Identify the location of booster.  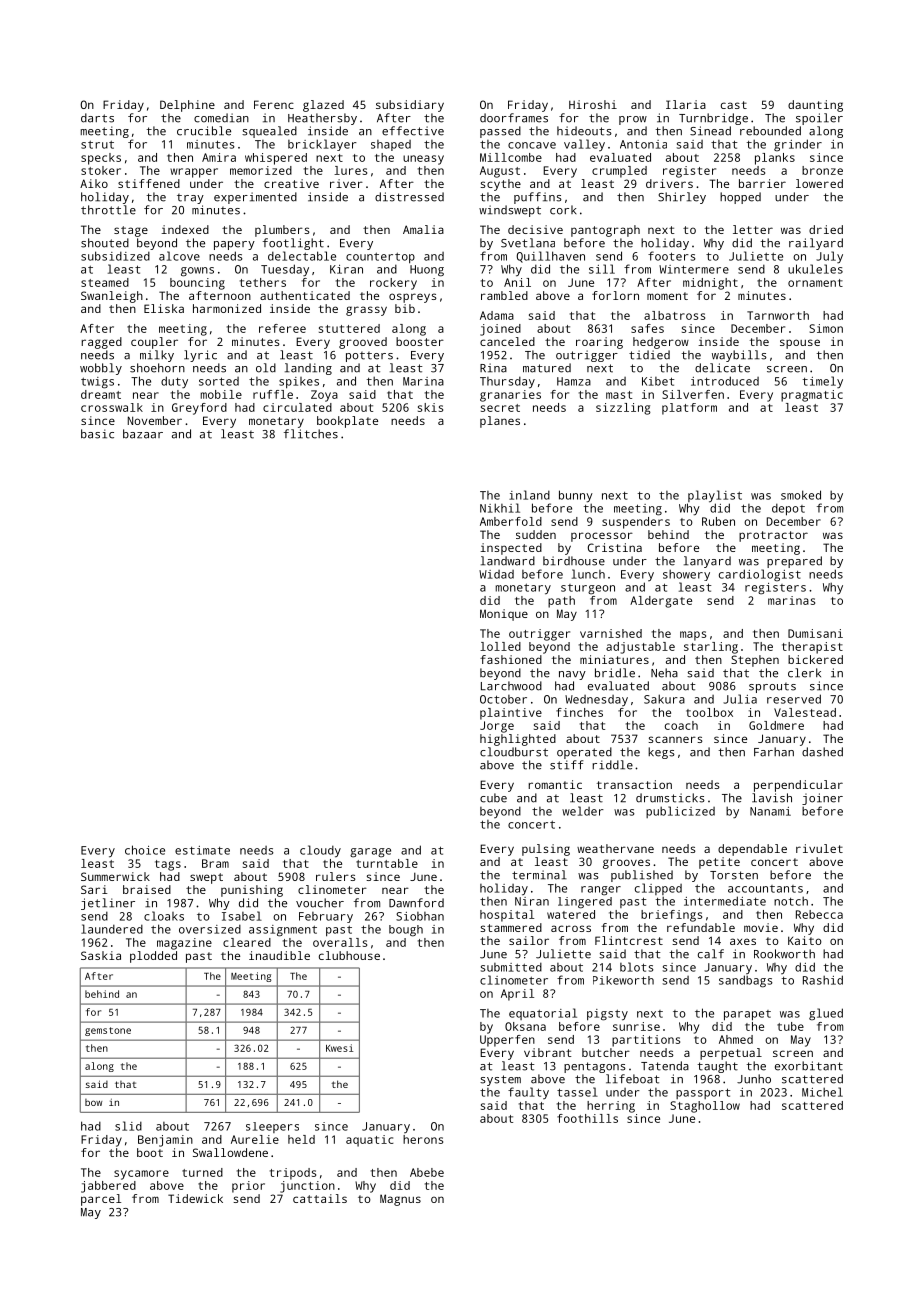
(420, 341).
